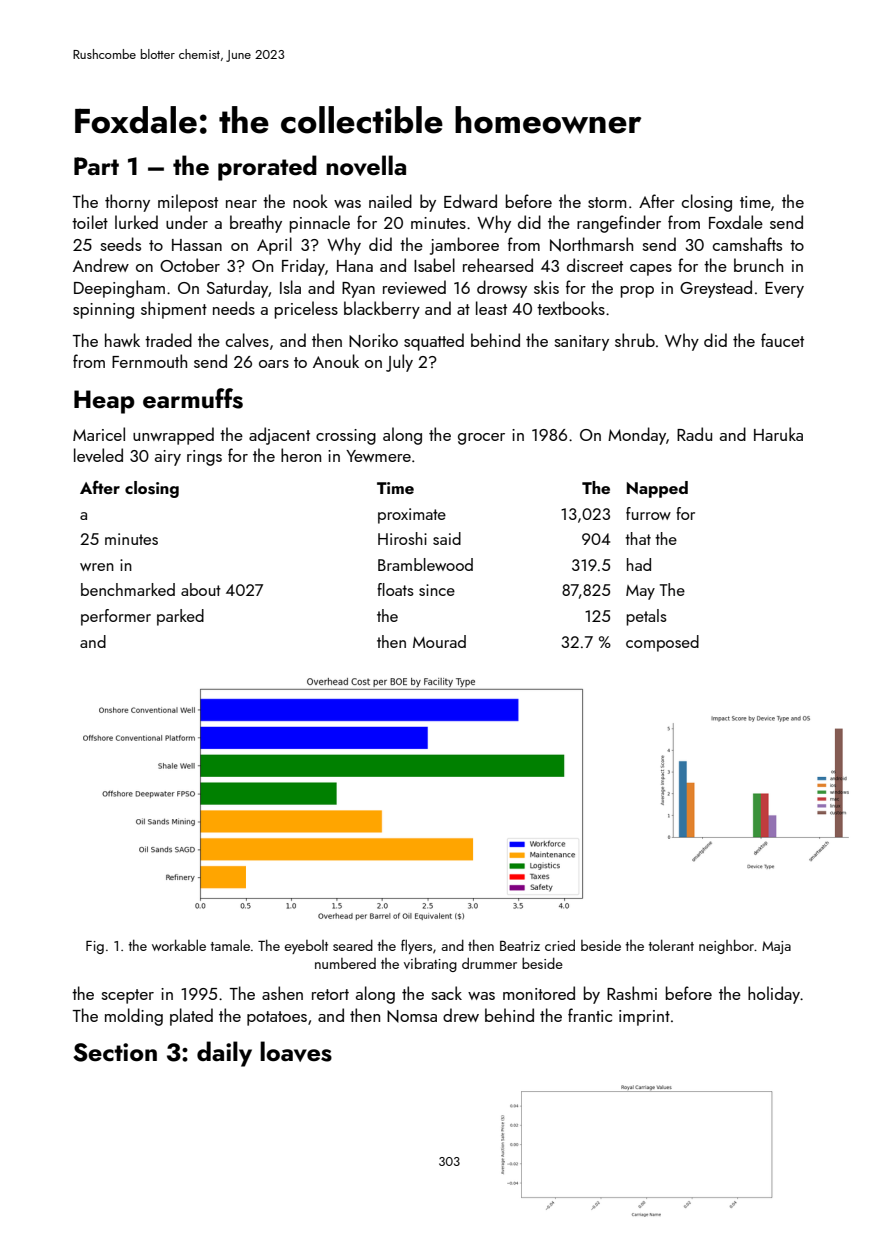 The width and height of the screenshot is (877, 1244). Describe the element at coordinates (96, 166) in the screenshot. I see `Part` at that location.
